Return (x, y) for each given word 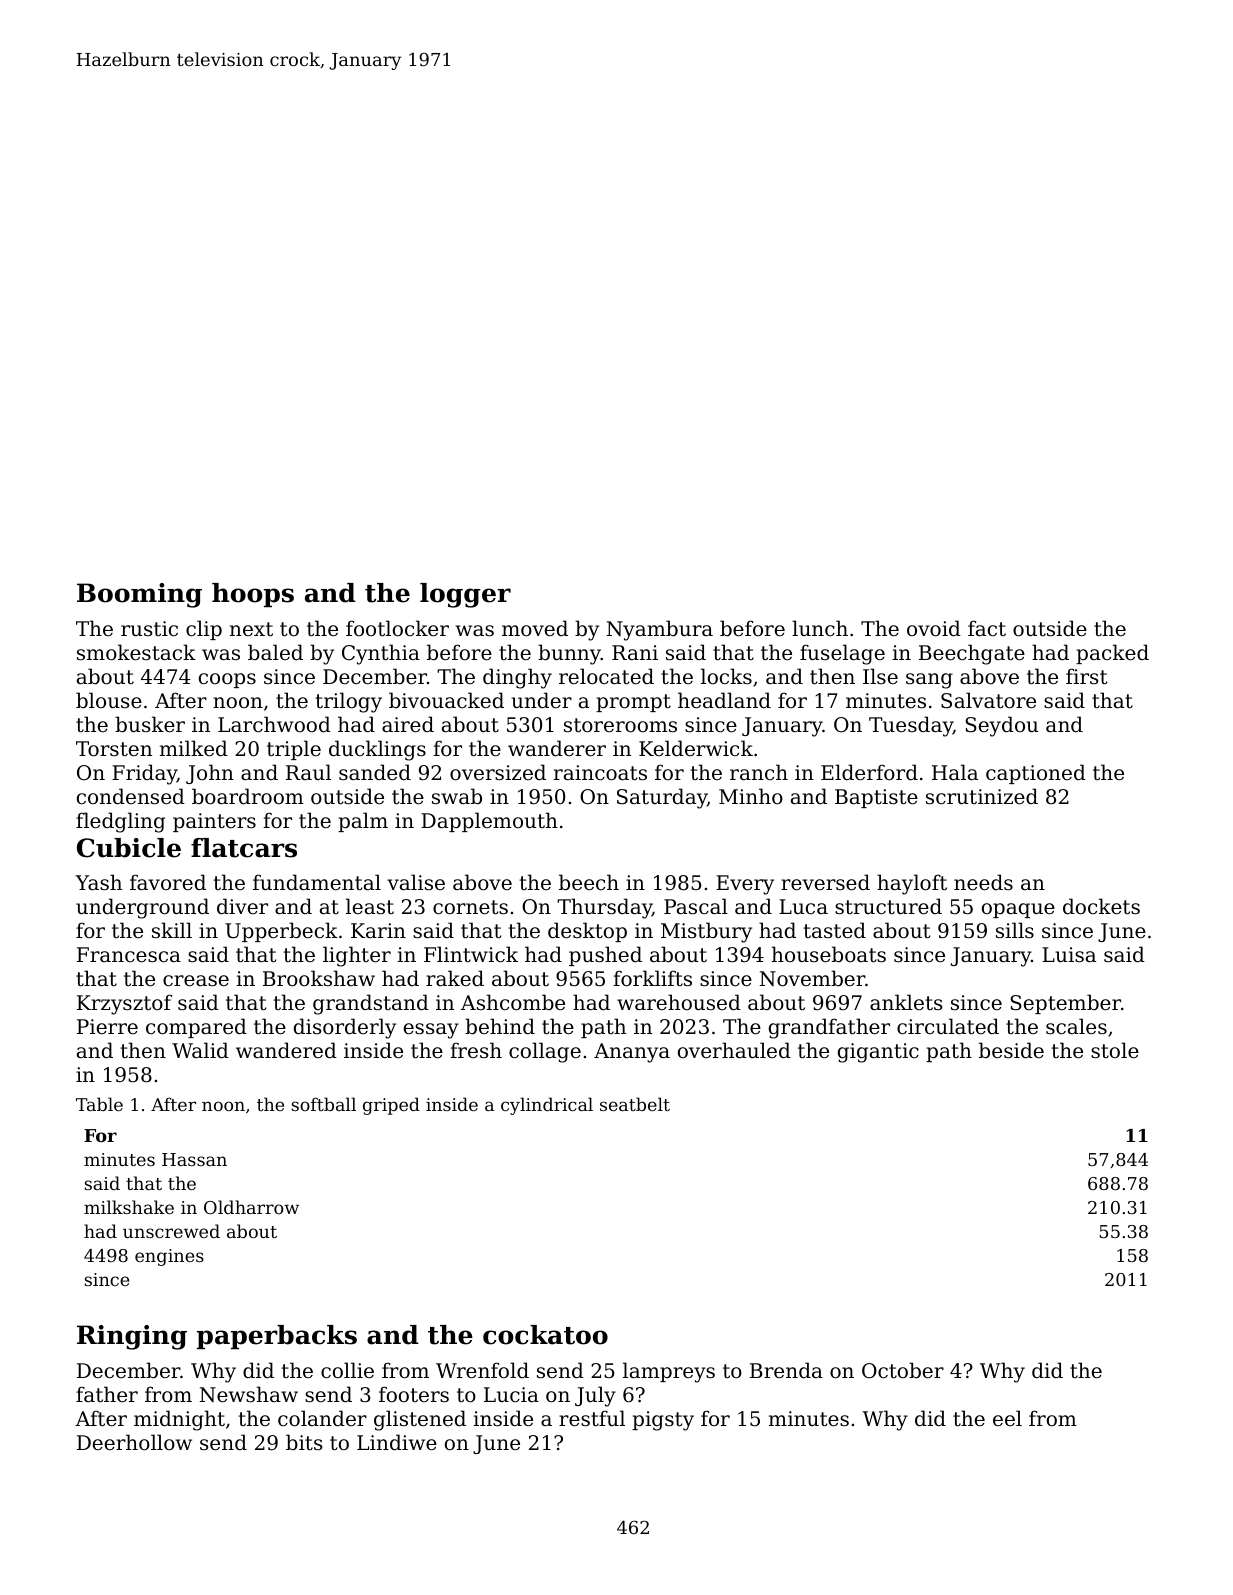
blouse (109, 700)
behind (500, 1026)
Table (99, 1104)
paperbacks (277, 1337)
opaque (1018, 910)
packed (1112, 654)
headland (724, 700)
